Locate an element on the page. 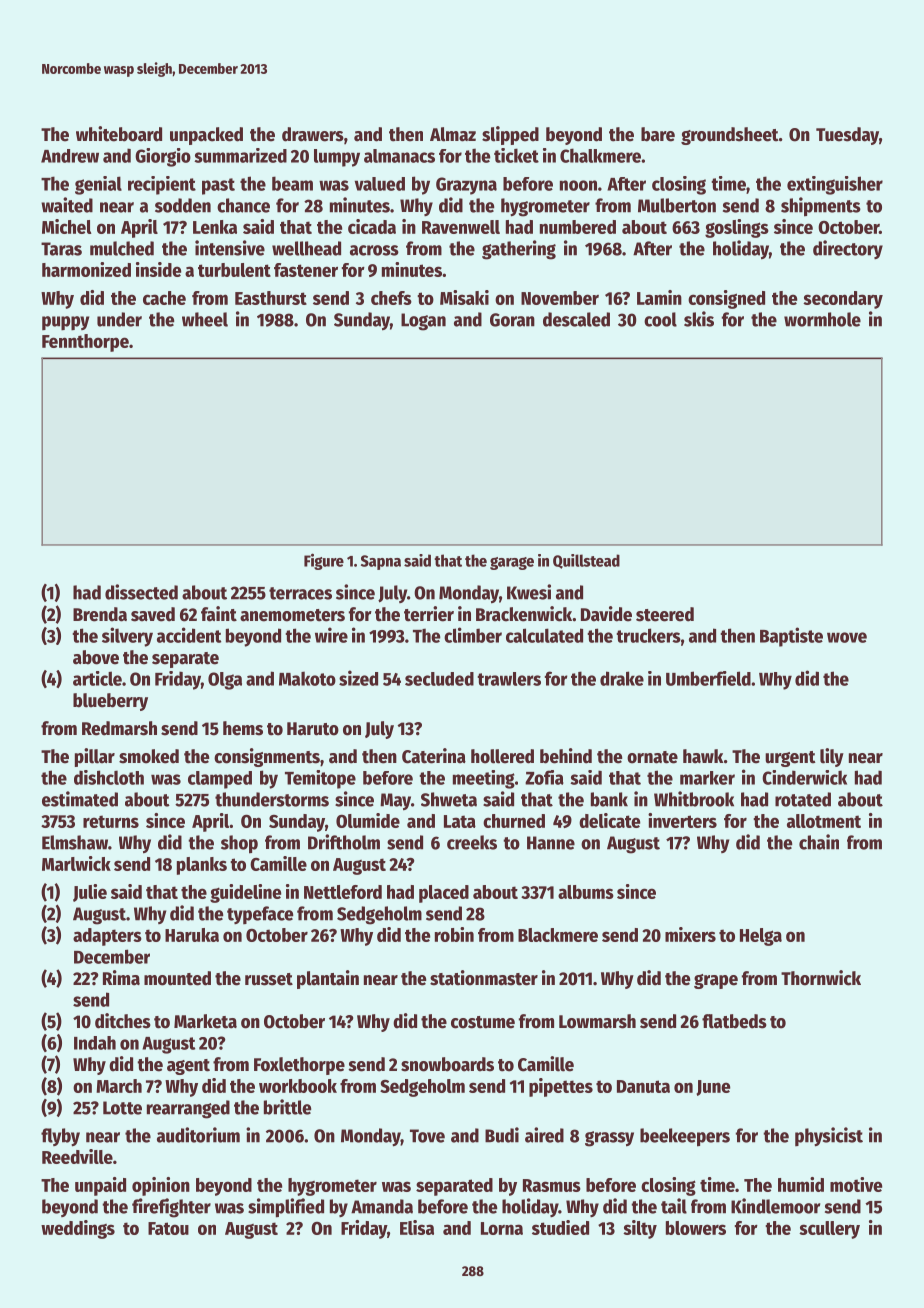  wormhole is located at coordinates (822, 319).
